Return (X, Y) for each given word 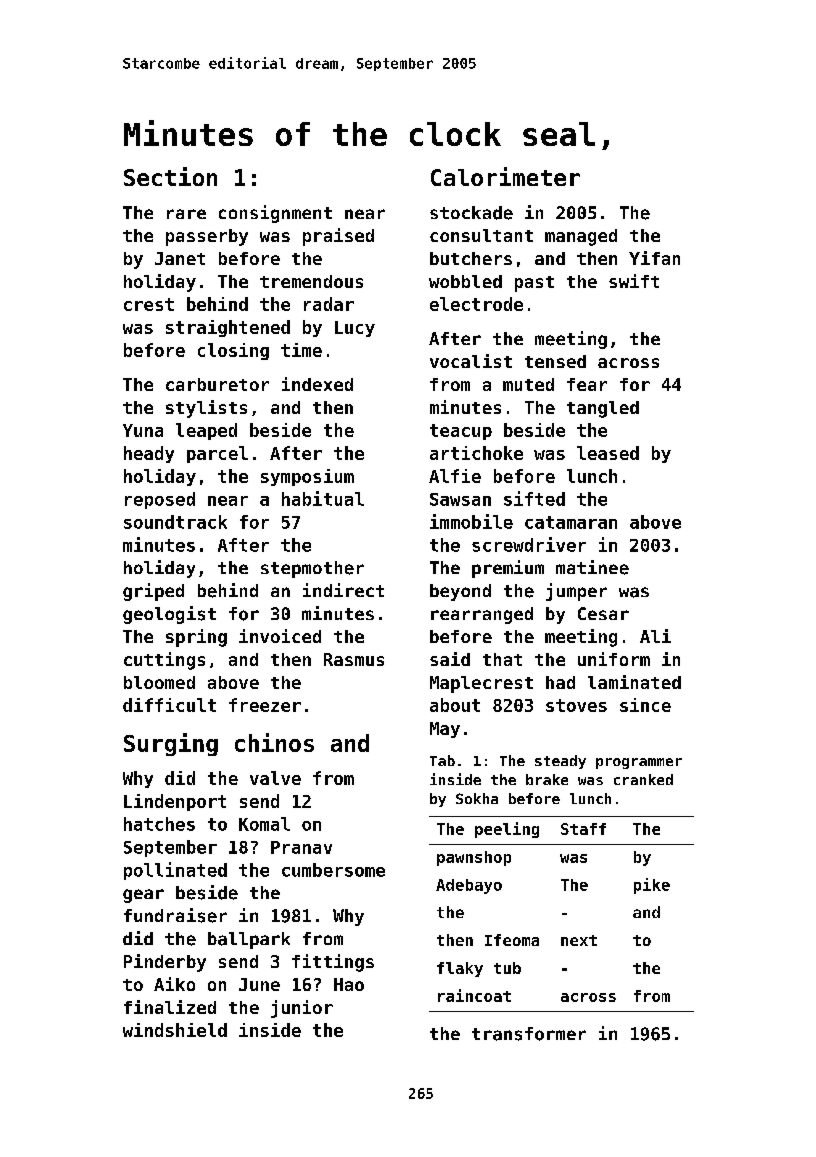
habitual (323, 498)
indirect (343, 590)
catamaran (571, 522)
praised (338, 237)
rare (186, 214)
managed (581, 237)
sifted (534, 498)
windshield (175, 1030)
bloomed (159, 682)
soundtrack (175, 522)
